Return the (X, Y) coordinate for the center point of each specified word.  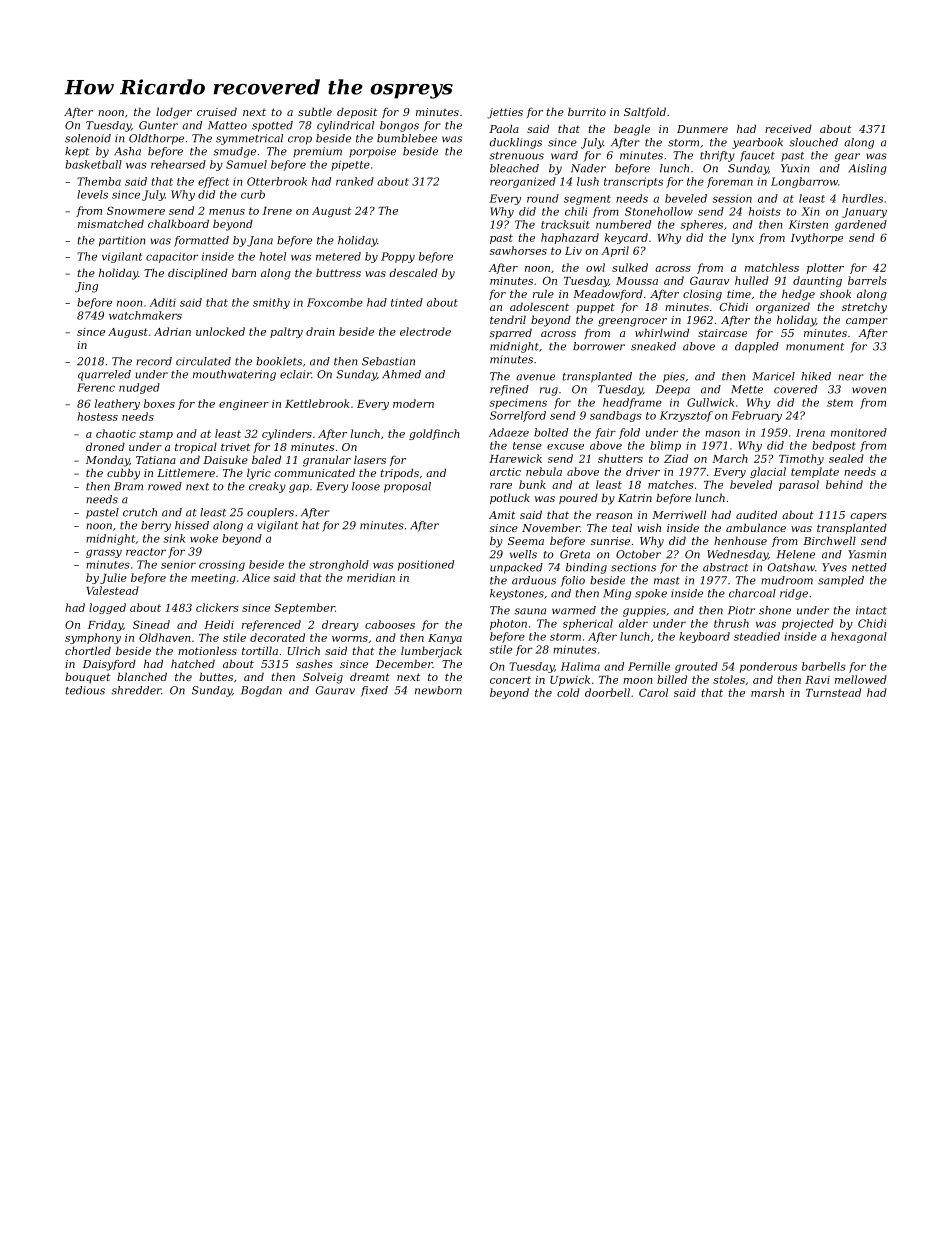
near (851, 377)
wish (649, 527)
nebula (544, 471)
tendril (508, 319)
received (788, 128)
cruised (217, 111)
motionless (207, 650)
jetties (505, 113)
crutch (140, 512)
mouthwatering (234, 375)
